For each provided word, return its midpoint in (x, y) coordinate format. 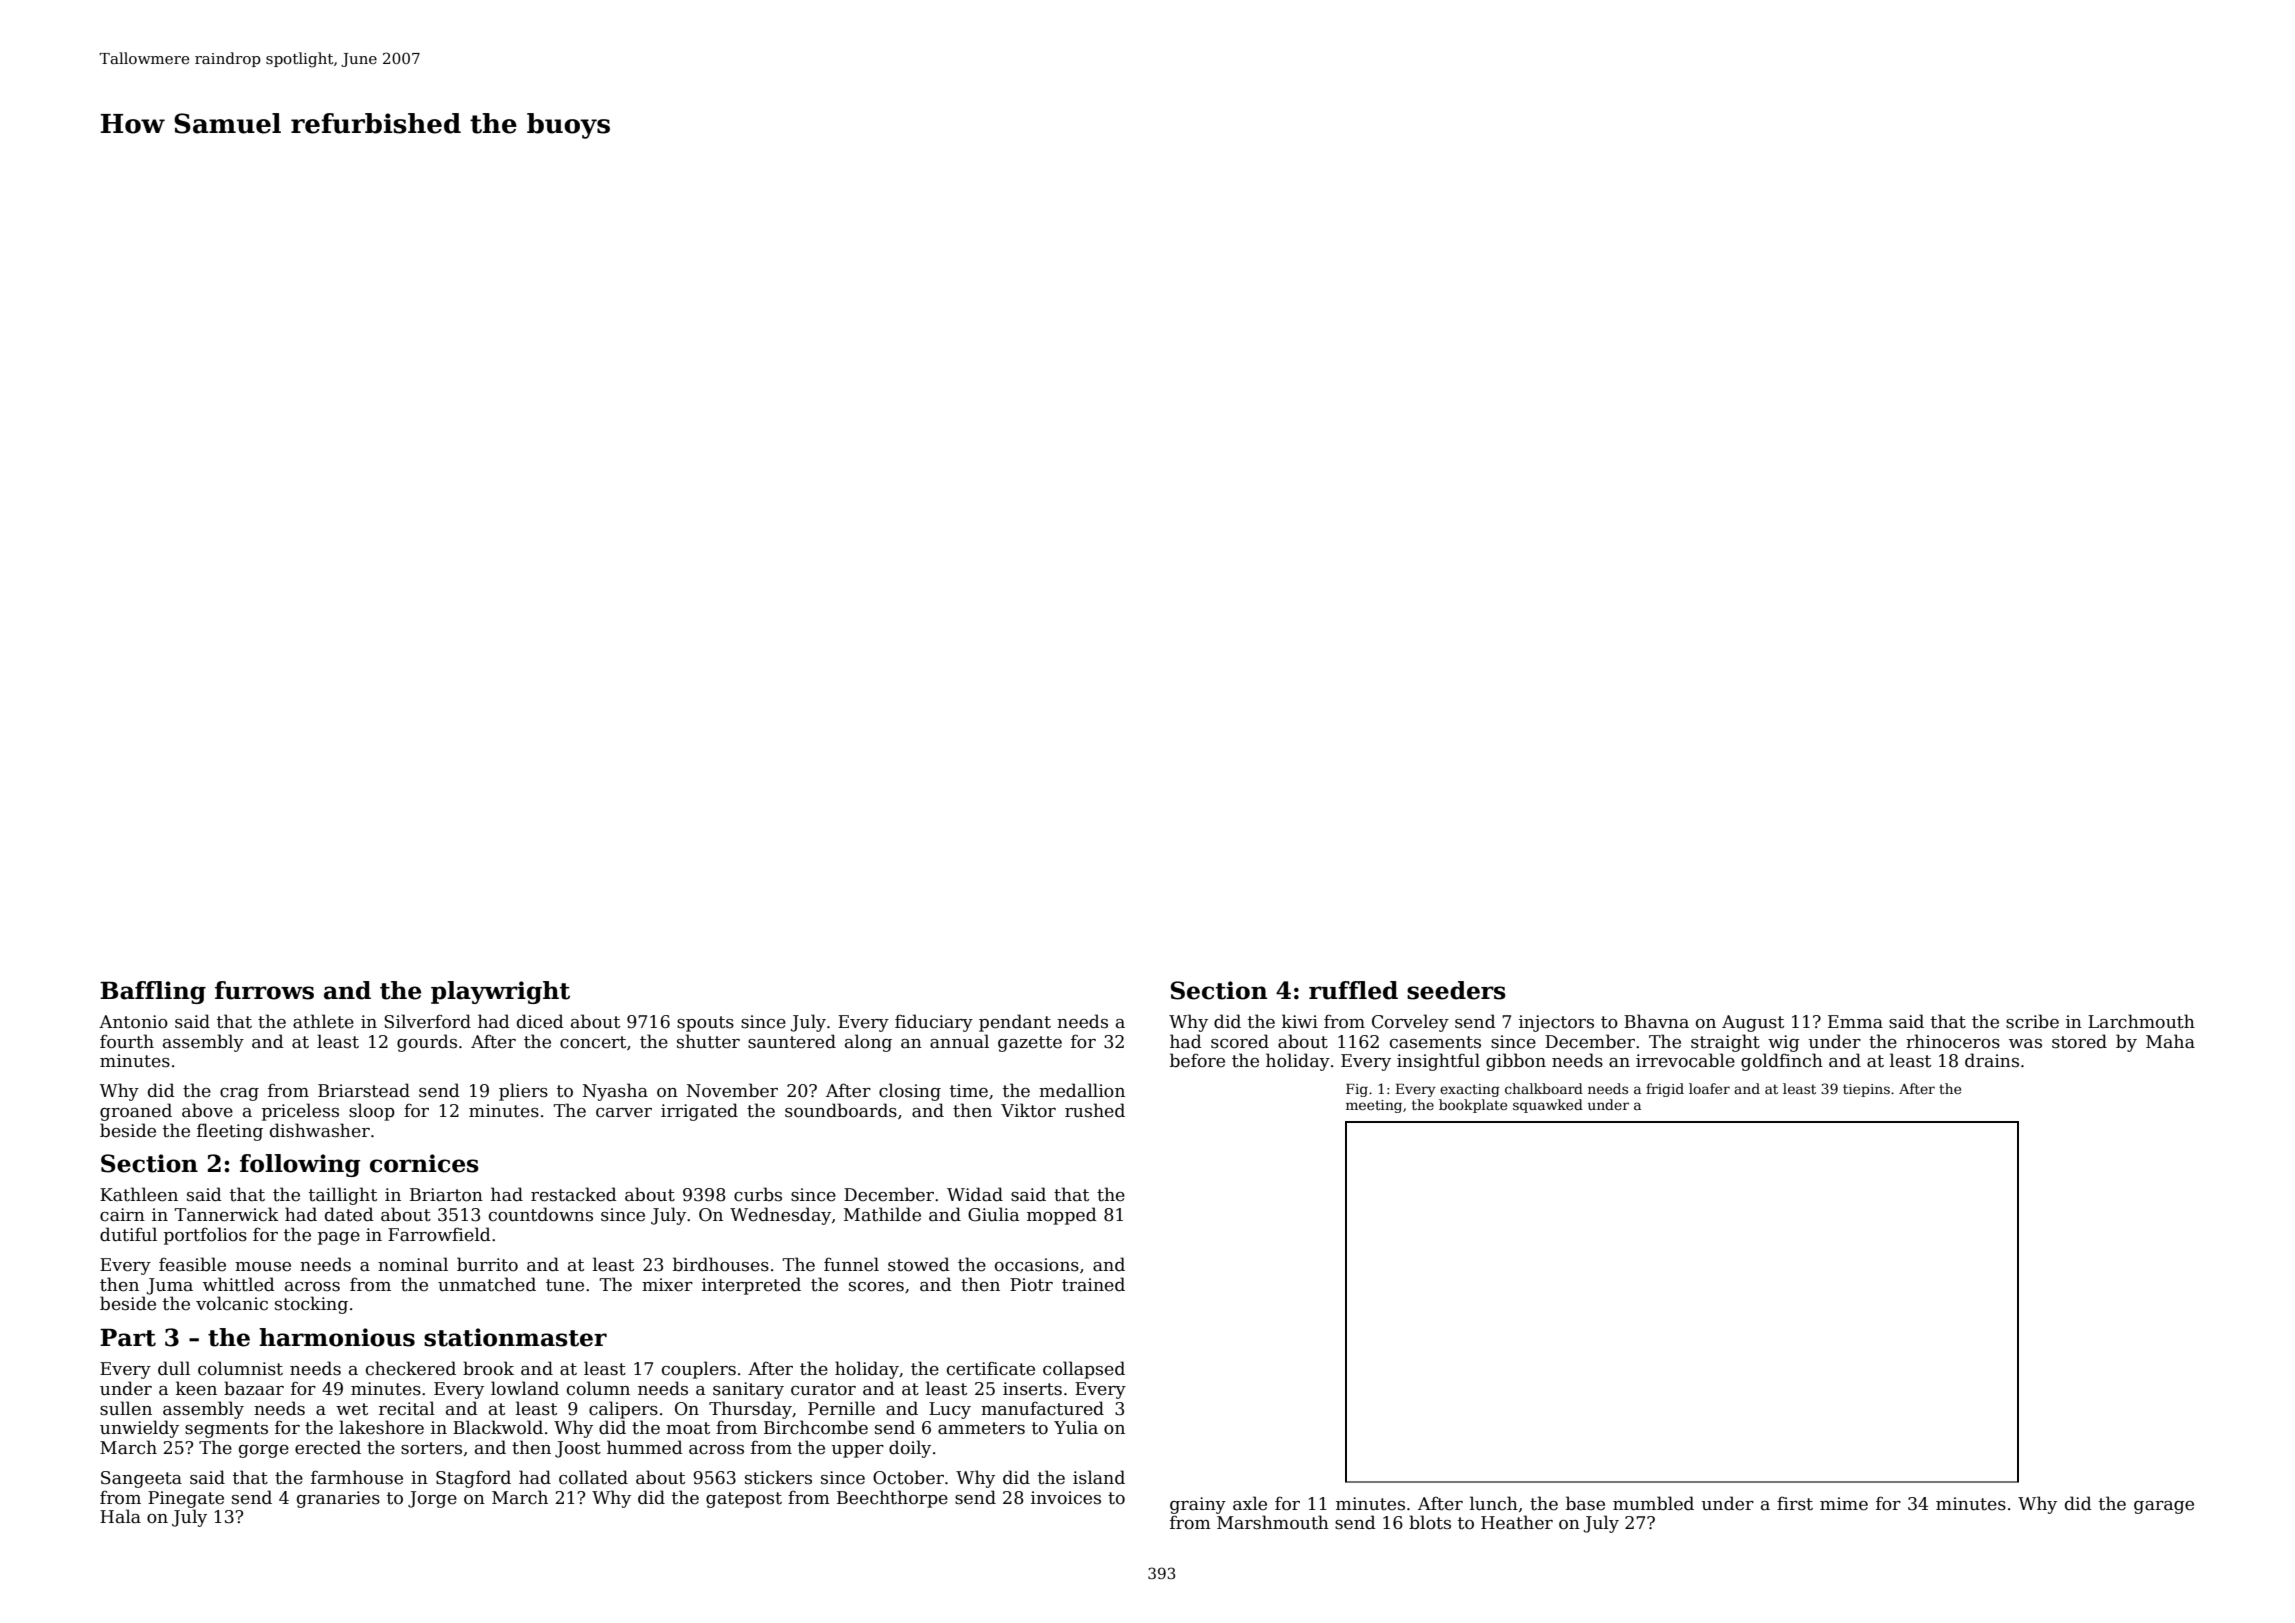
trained (1093, 1284)
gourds (427, 1043)
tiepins (1866, 1090)
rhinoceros (1953, 1041)
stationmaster (515, 1337)
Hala (120, 1516)
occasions (1037, 1265)
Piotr (1031, 1285)
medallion (1082, 1090)
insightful (1438, 1062)
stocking (311, 1305)
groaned (136, 1112)
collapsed (1084, 1370)
